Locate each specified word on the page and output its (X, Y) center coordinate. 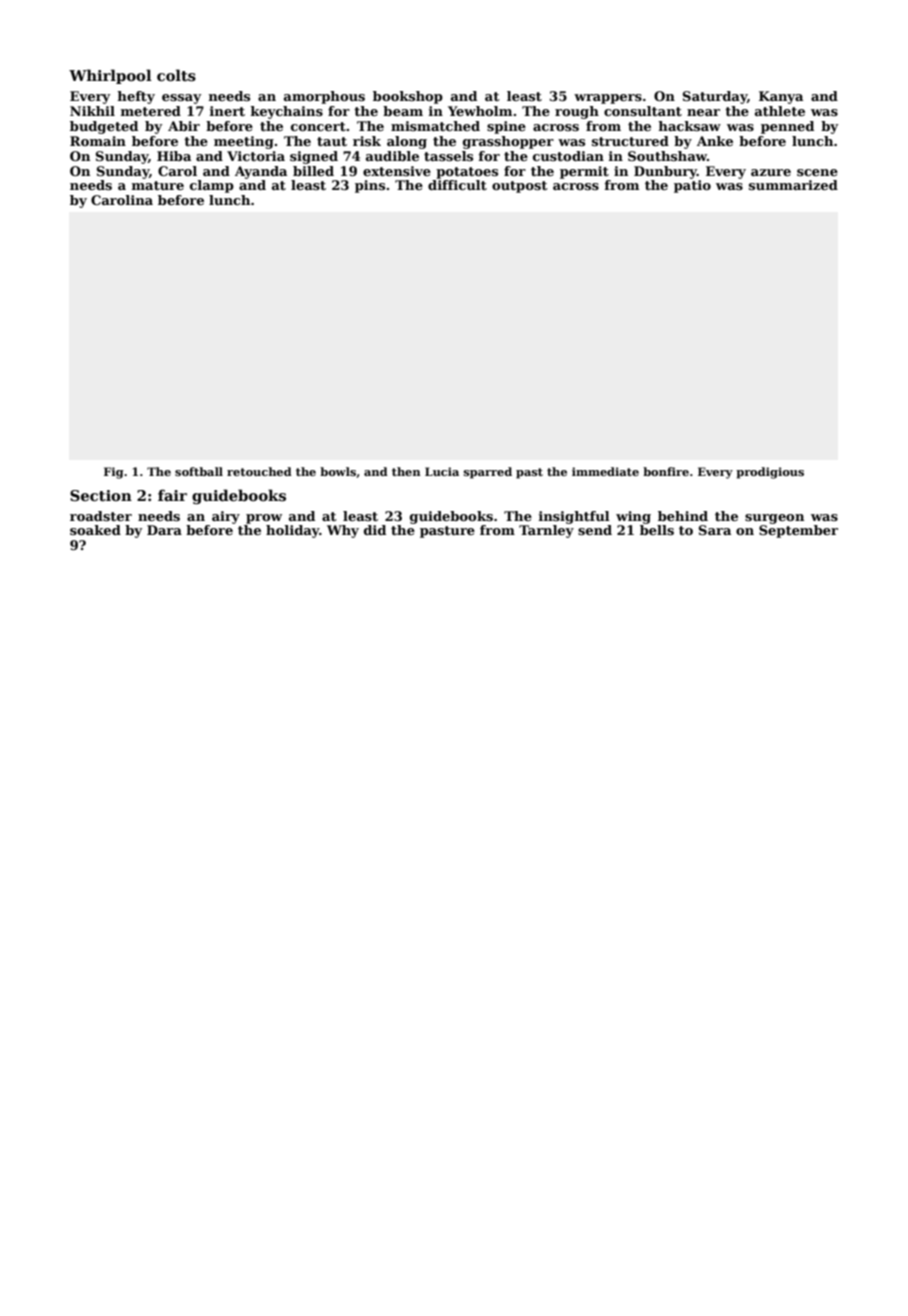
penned (787, 127)
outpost (520, 187)
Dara (164, 530)
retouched (259, 471)
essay (181, 99)
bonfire (666, 471)
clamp (212, 186)
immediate (605, 471)
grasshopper (508, 142)
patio (692, 186)
